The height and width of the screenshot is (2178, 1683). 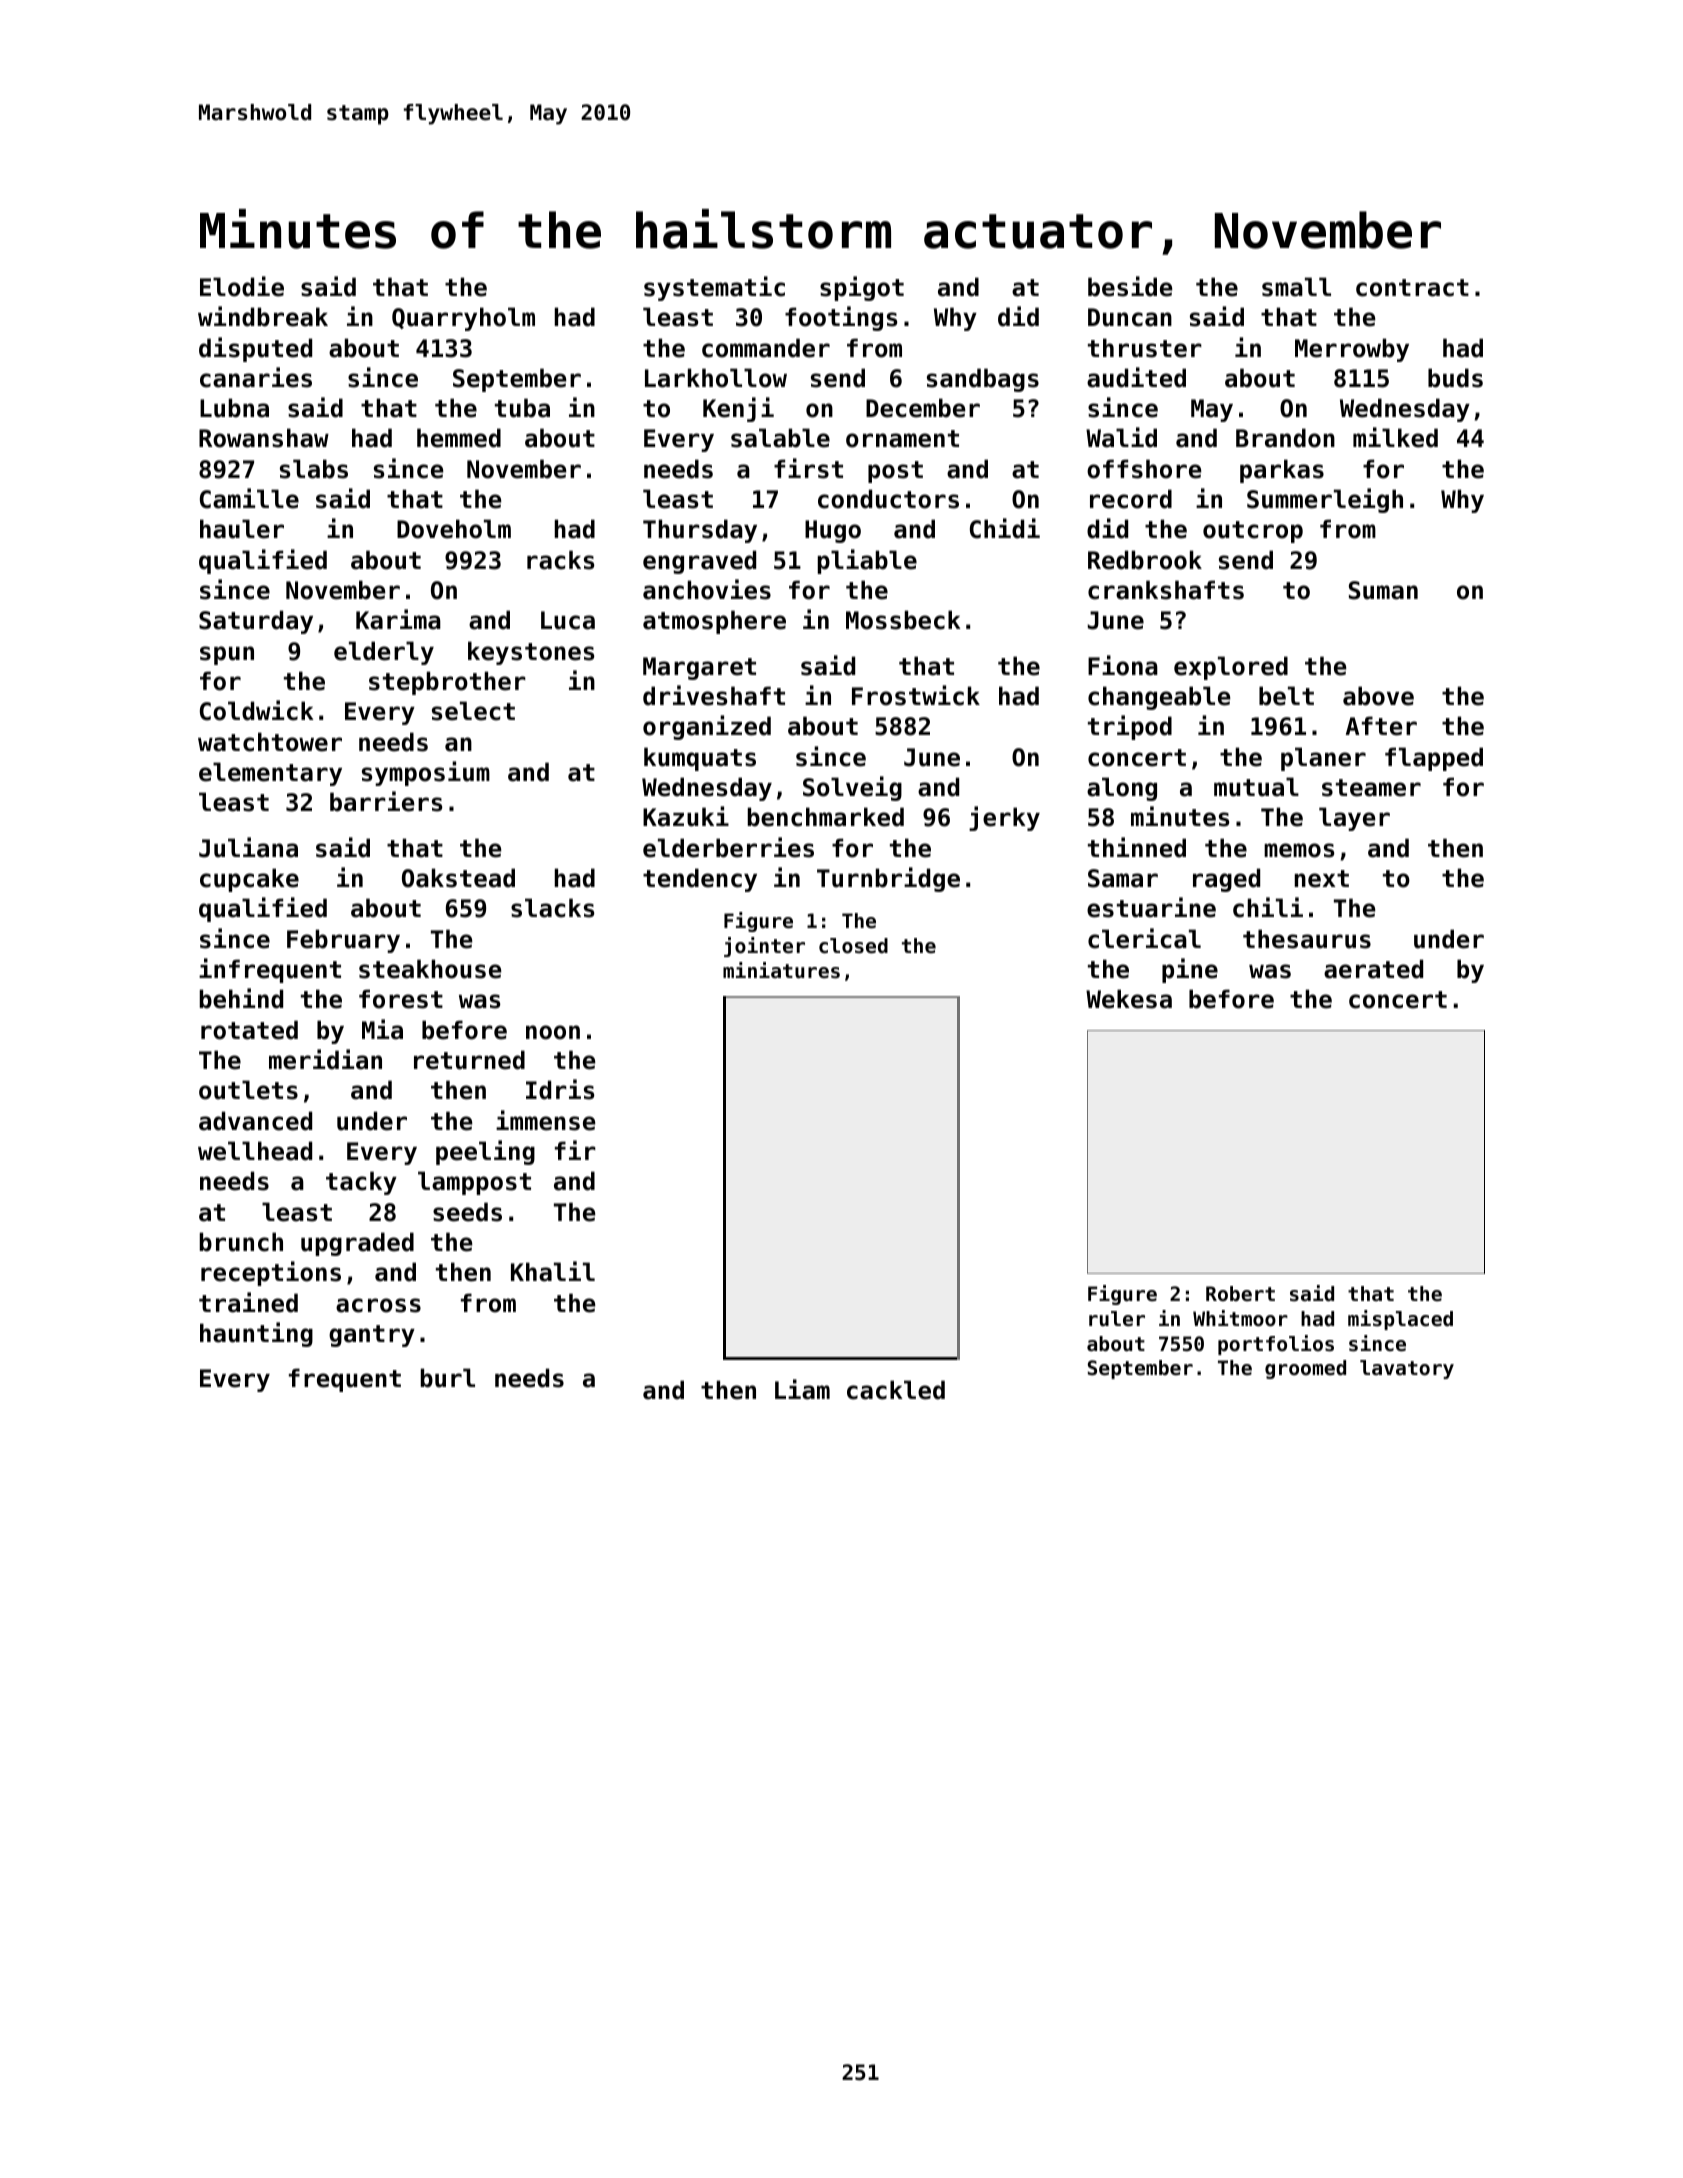 I want to click on jerky, so click(x=1004, y=818).
